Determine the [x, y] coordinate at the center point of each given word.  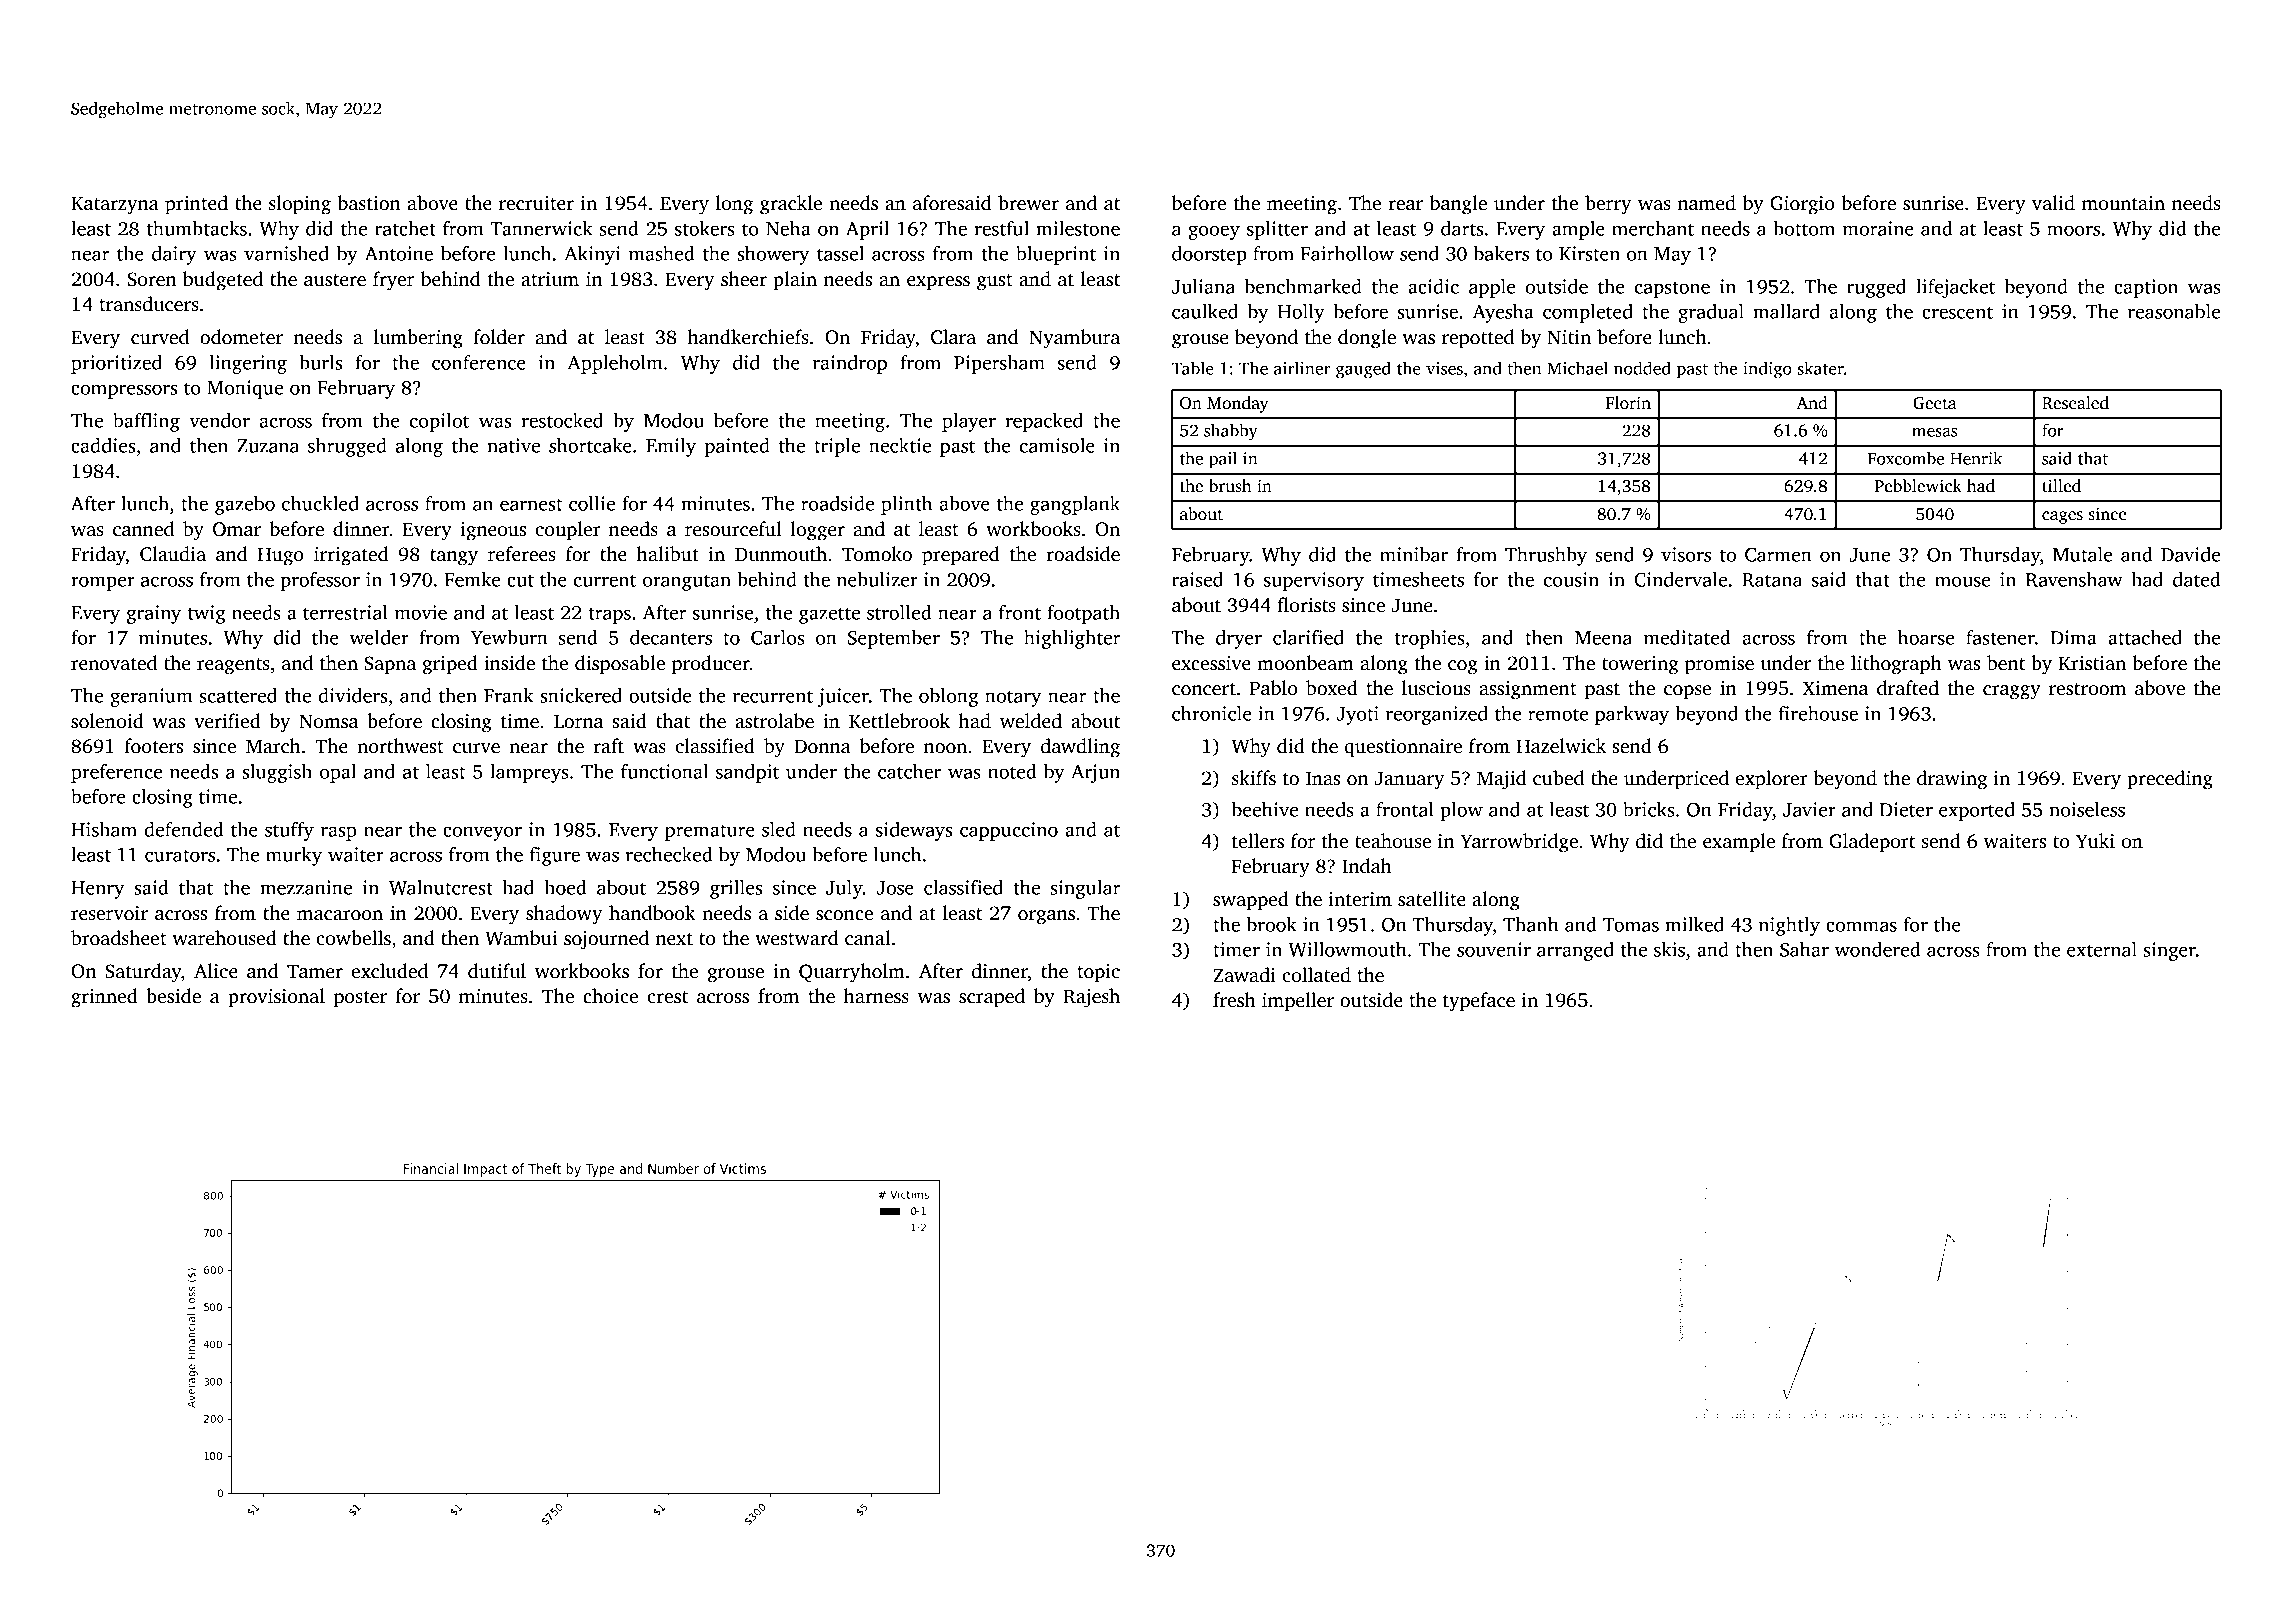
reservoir [109, 913]
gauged [1363, 370]
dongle [1367, 339]
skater [1820, 368]
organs [1046, 917]
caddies [103, 445]
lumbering [418, 339]
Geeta [1935, 403]
